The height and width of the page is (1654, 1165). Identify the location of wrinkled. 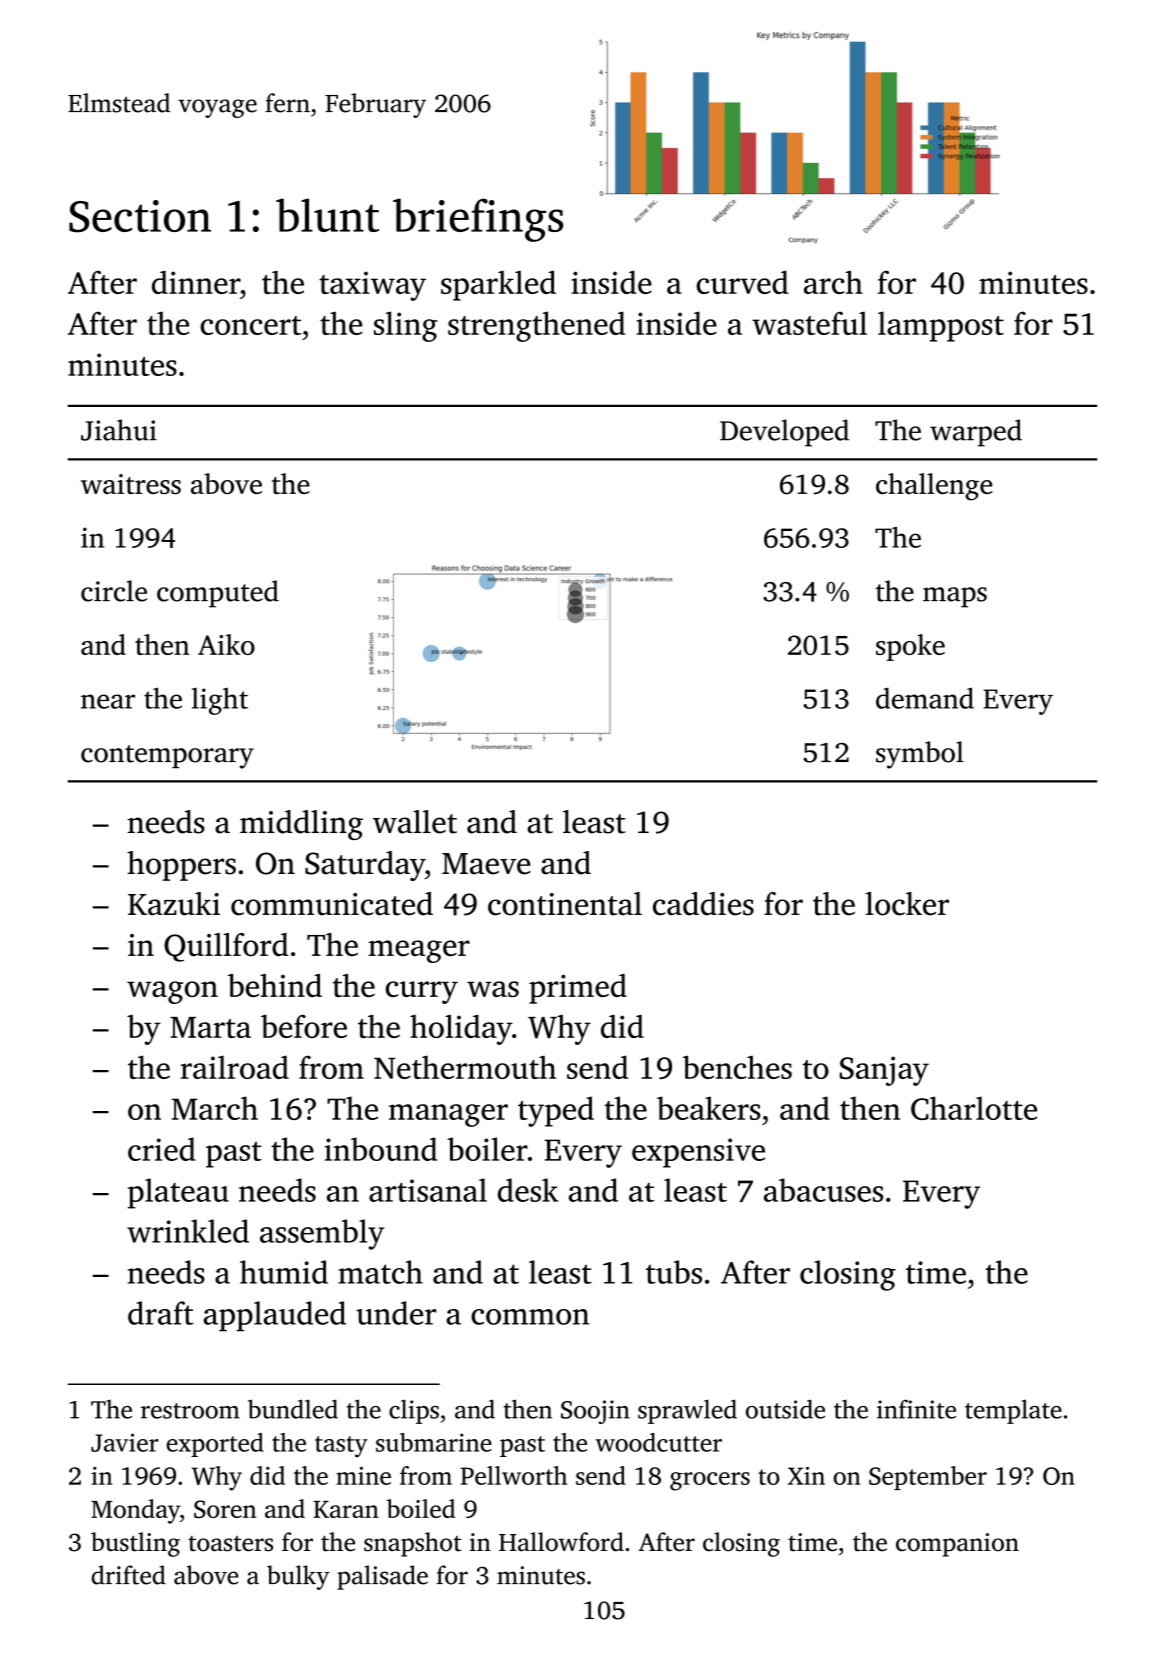
(188, 1231).
